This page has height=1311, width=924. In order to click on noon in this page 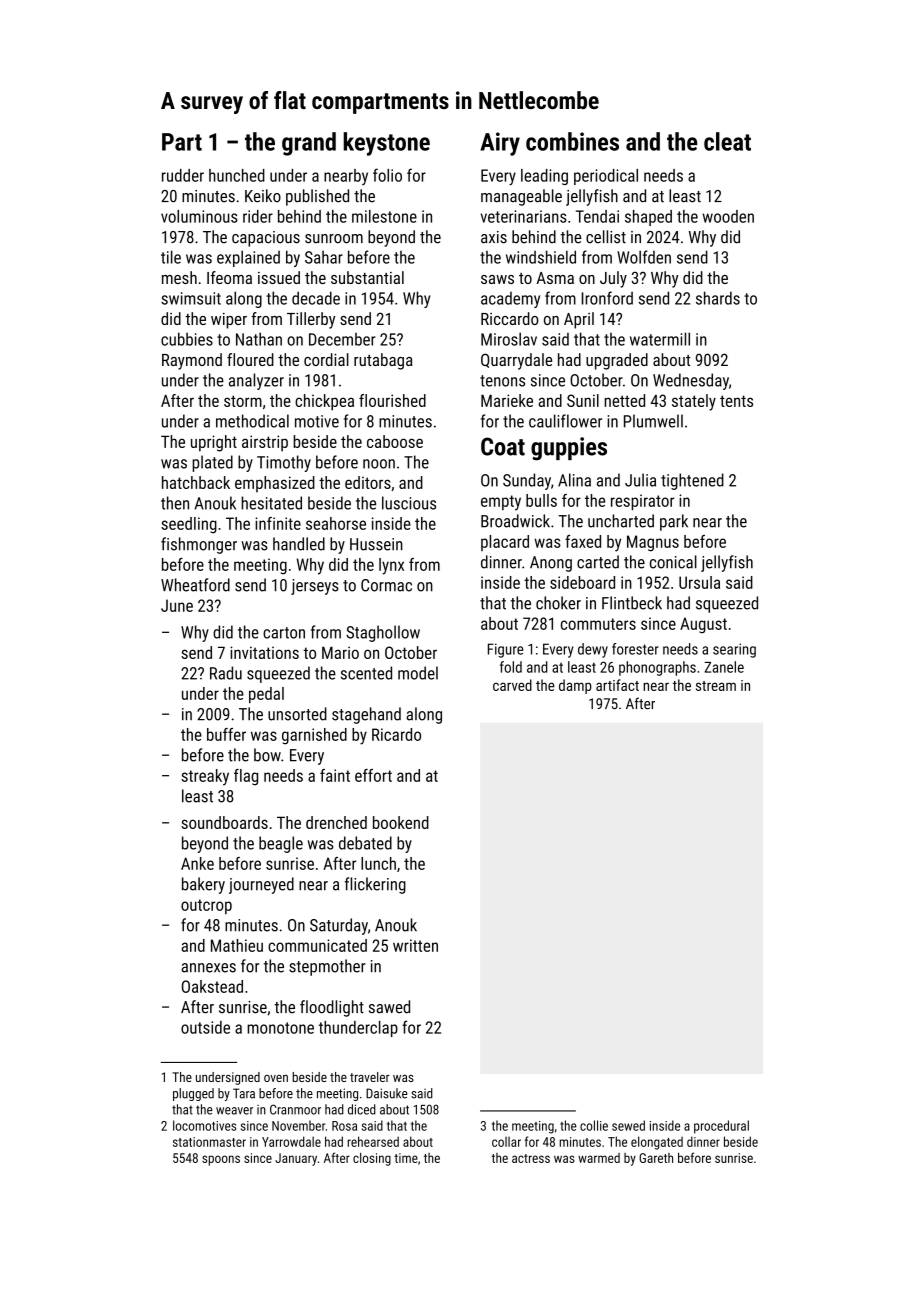, I will do `click(379, 464)`.
